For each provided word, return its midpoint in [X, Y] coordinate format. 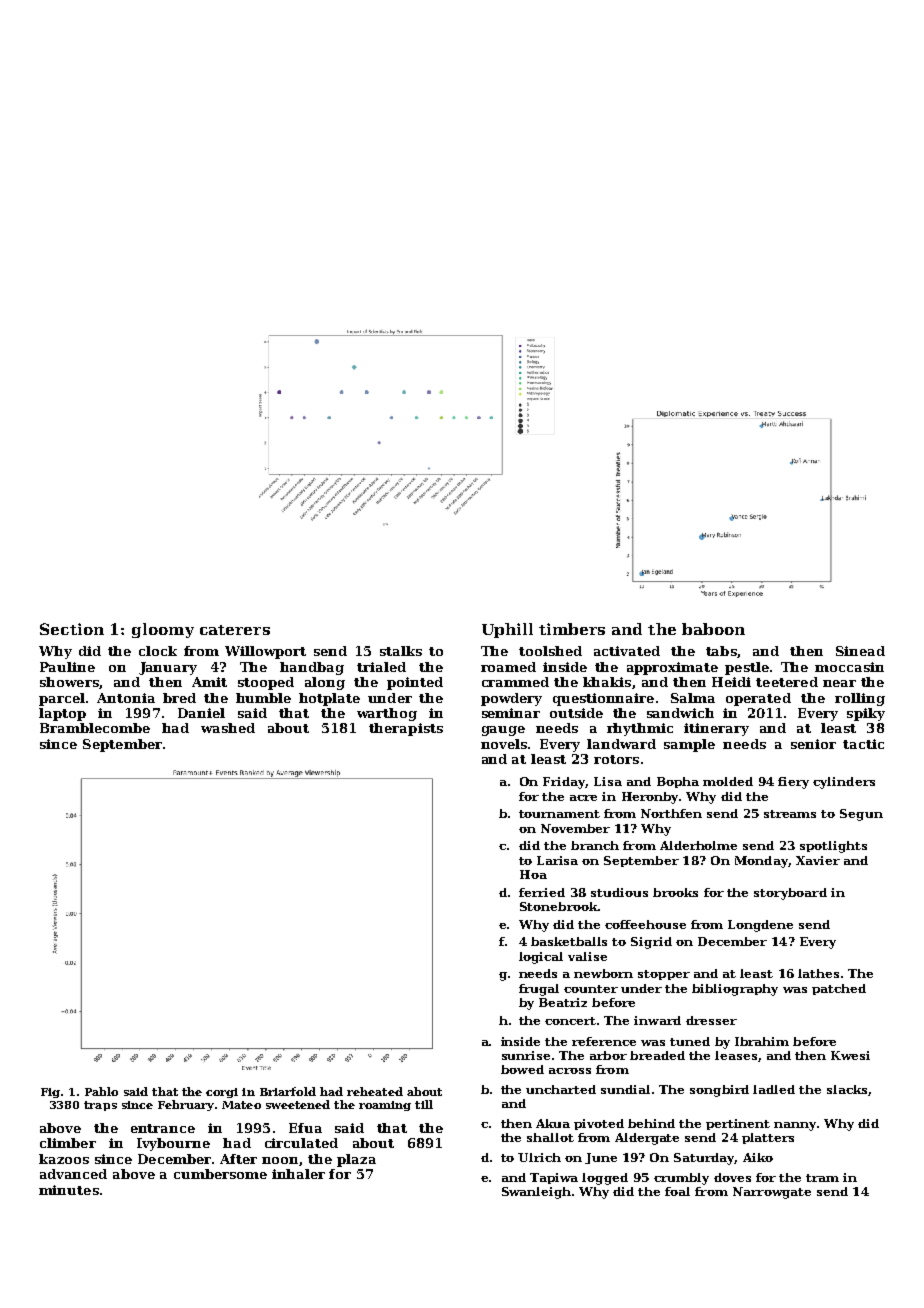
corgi [222, 1093]
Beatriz [563, 1002]
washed [228, 728]
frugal [539, 990]
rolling [860, 699]
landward [621, 744]
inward [657, 1020]
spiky [866, 714]
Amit [209, 682]
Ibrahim [762, 1041]
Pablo [101, 1091]
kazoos [64, 1159]
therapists [406, 729]
